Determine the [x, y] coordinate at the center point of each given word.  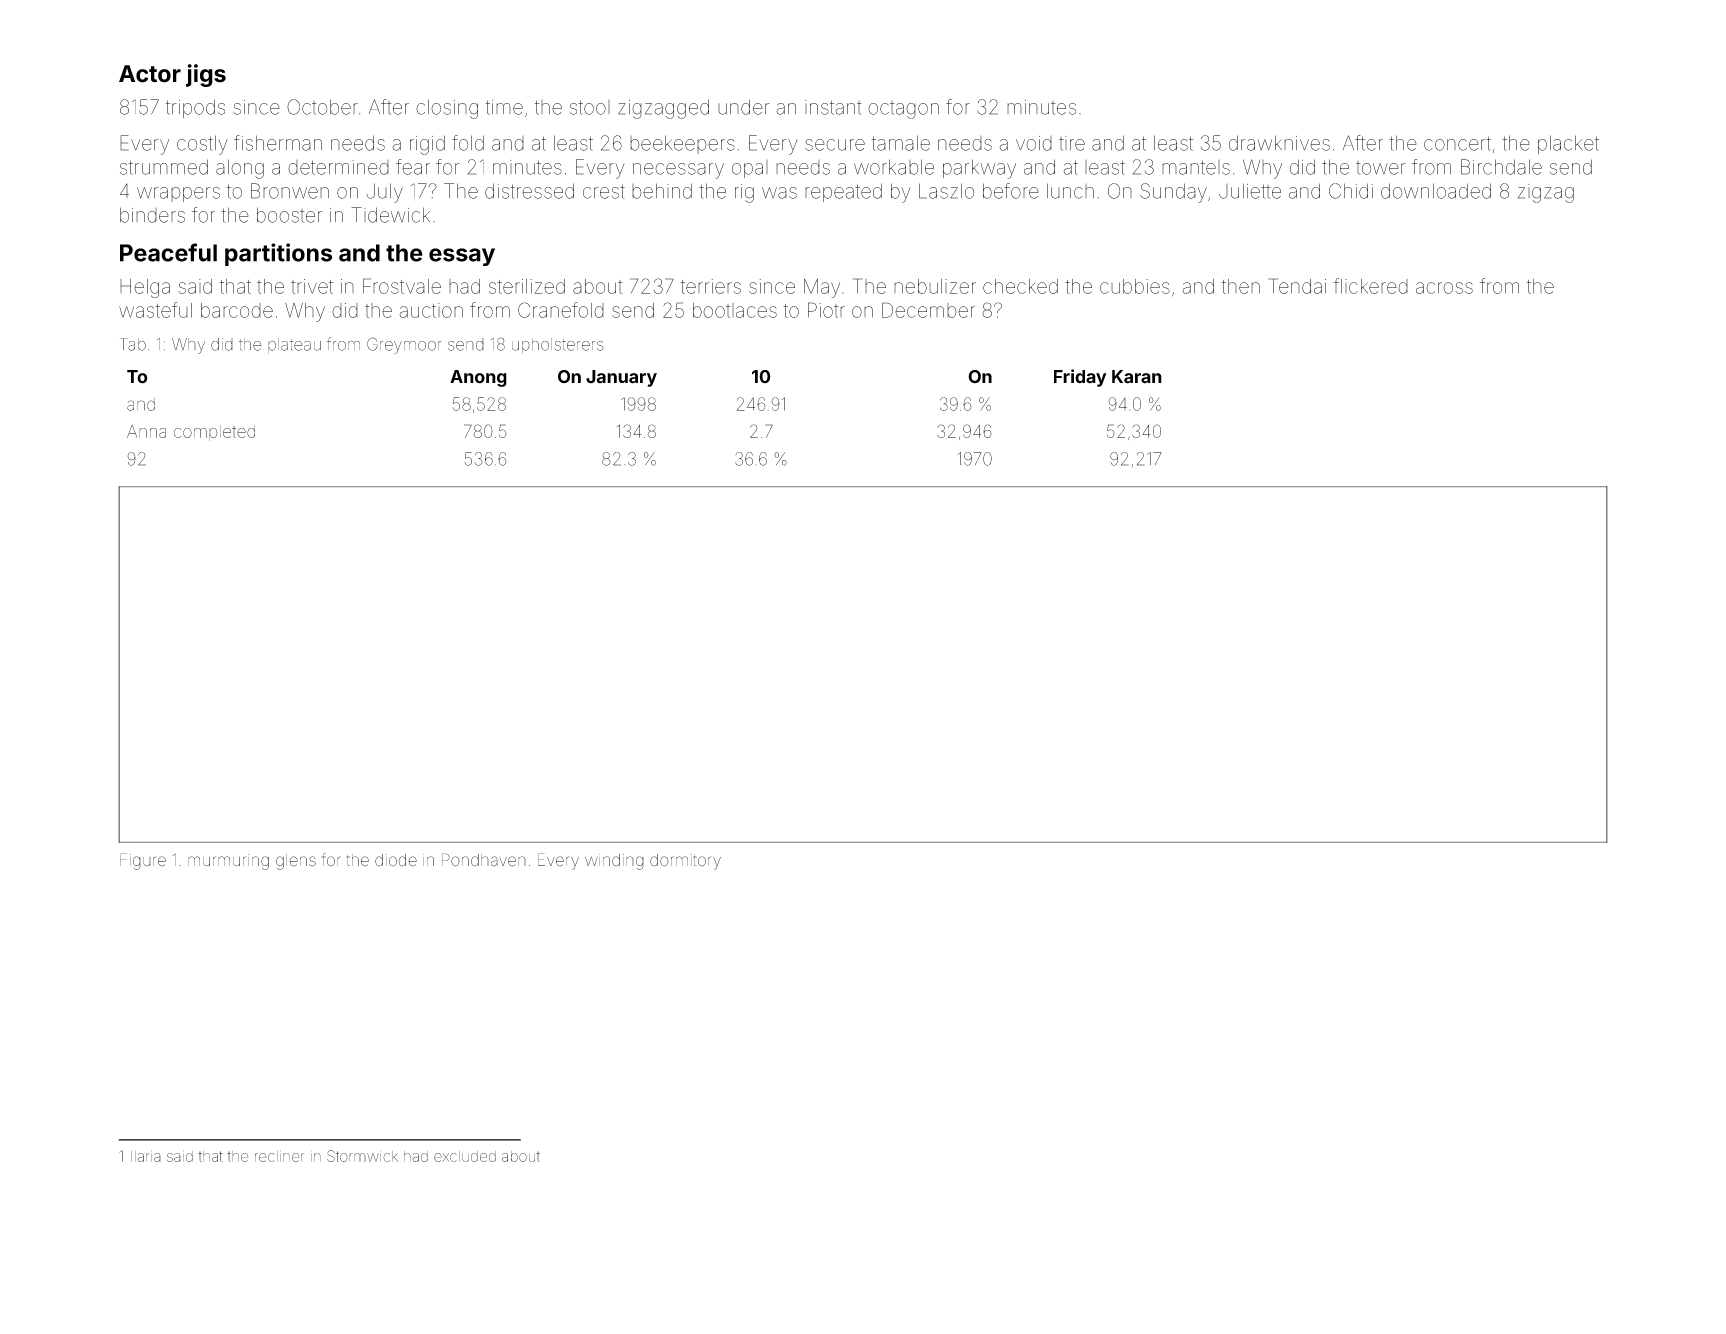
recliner [279, 1156]
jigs [206, 75]
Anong [478, 378]
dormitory [685, 862]
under [744, 107]
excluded [465, 1156]
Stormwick [362, 1156]
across [1444, 288]
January [621, 378]
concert [1457, 143]
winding [614, 862]
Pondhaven [484, 860]
